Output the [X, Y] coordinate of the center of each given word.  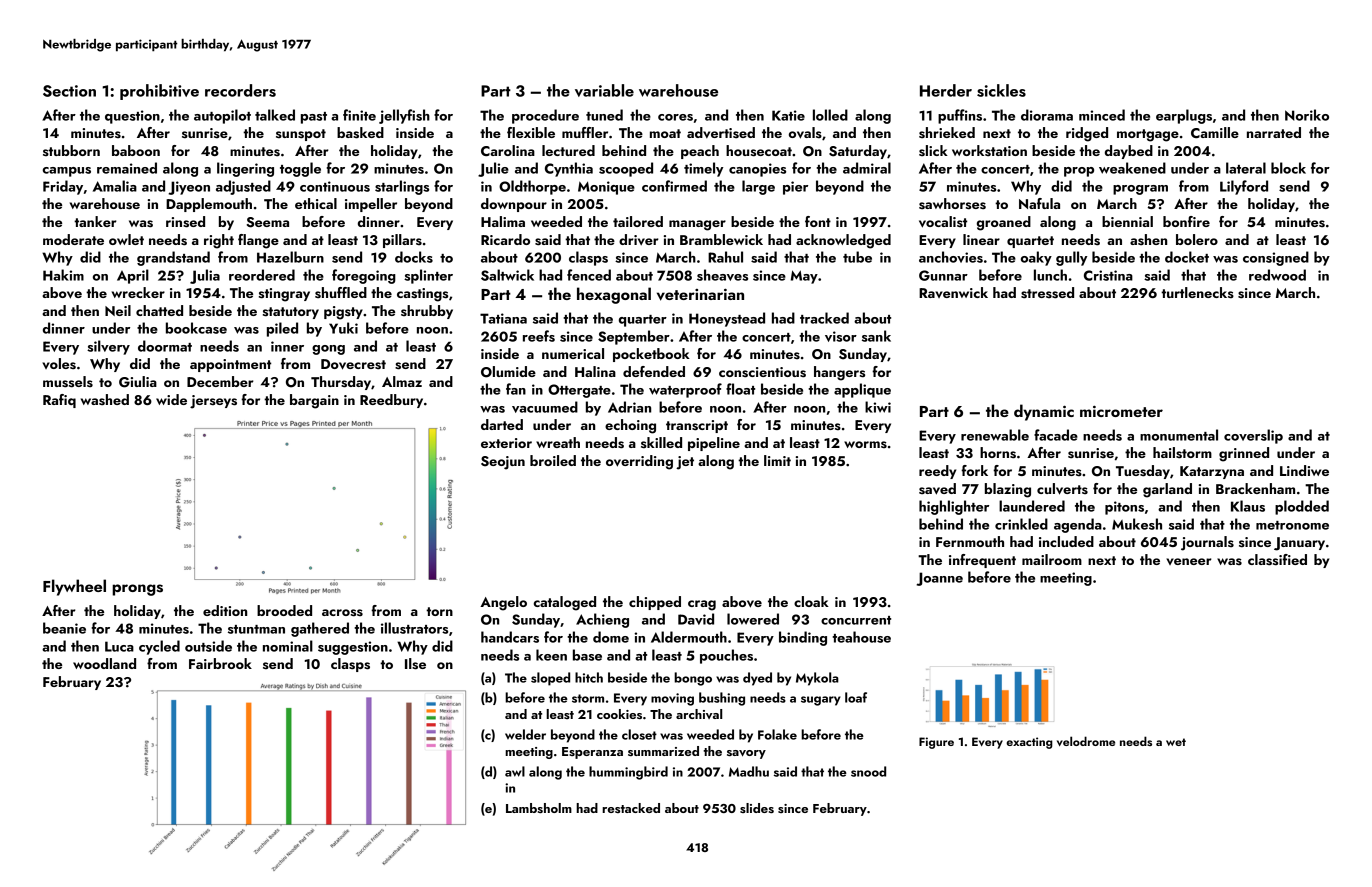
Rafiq [59, 401]
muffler [585, 132]
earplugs [1184, 116]
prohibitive [159, 92]
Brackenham [1255, 488]
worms [865, 444]
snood [868, 771]
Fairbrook [220, 663]
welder [525, 734]
